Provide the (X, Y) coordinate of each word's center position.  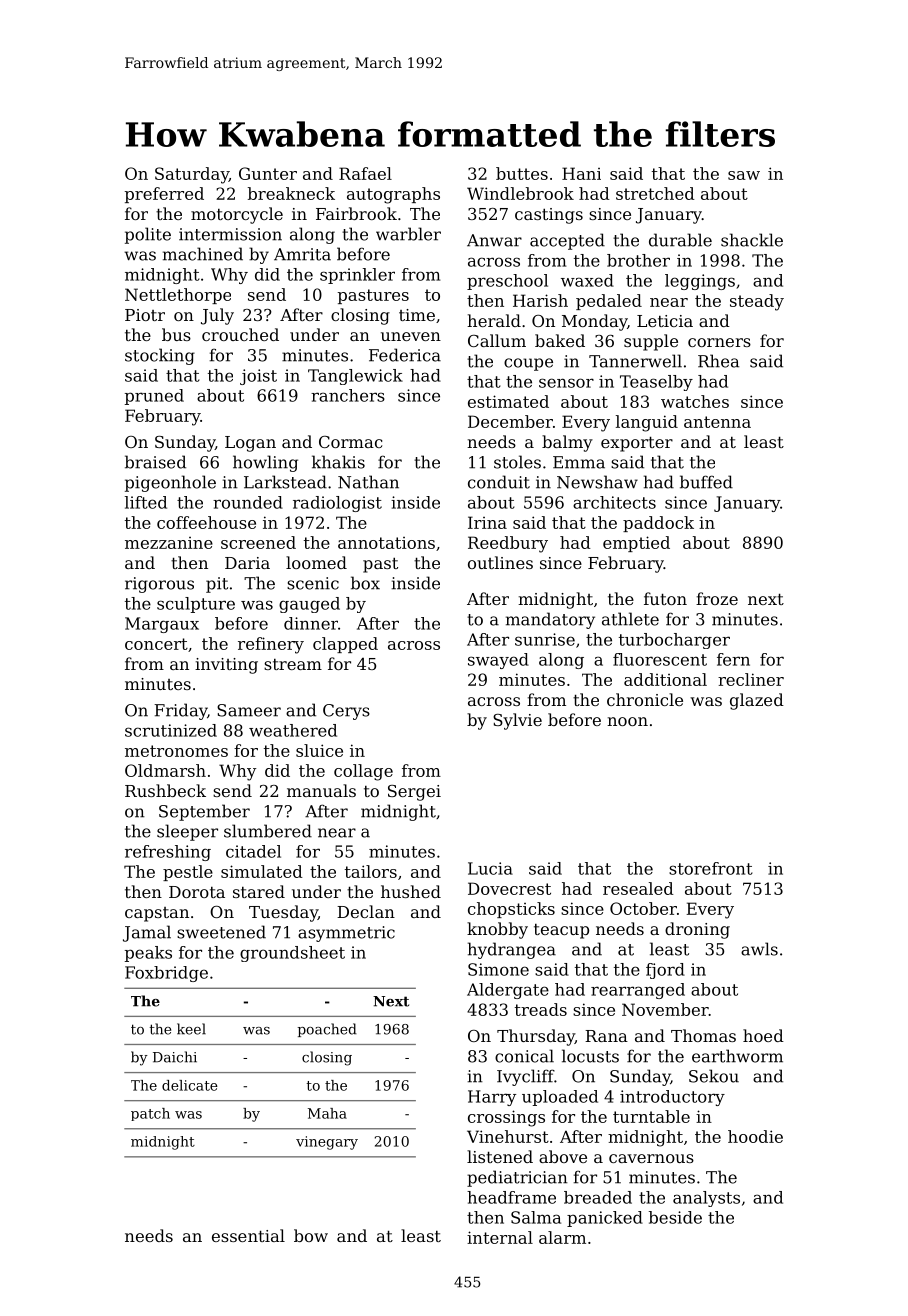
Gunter (268, 173)
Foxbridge (166, 974)
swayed (498, 661)
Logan (250, 444)
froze (717, 598)
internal (500, 1237)
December (510, 421)
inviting (226, 666)
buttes (522, 173)
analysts (706, 1199)
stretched (655, 193)
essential (248, 1235)
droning (697, 930)
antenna (717, 422)
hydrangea (512, 950)
